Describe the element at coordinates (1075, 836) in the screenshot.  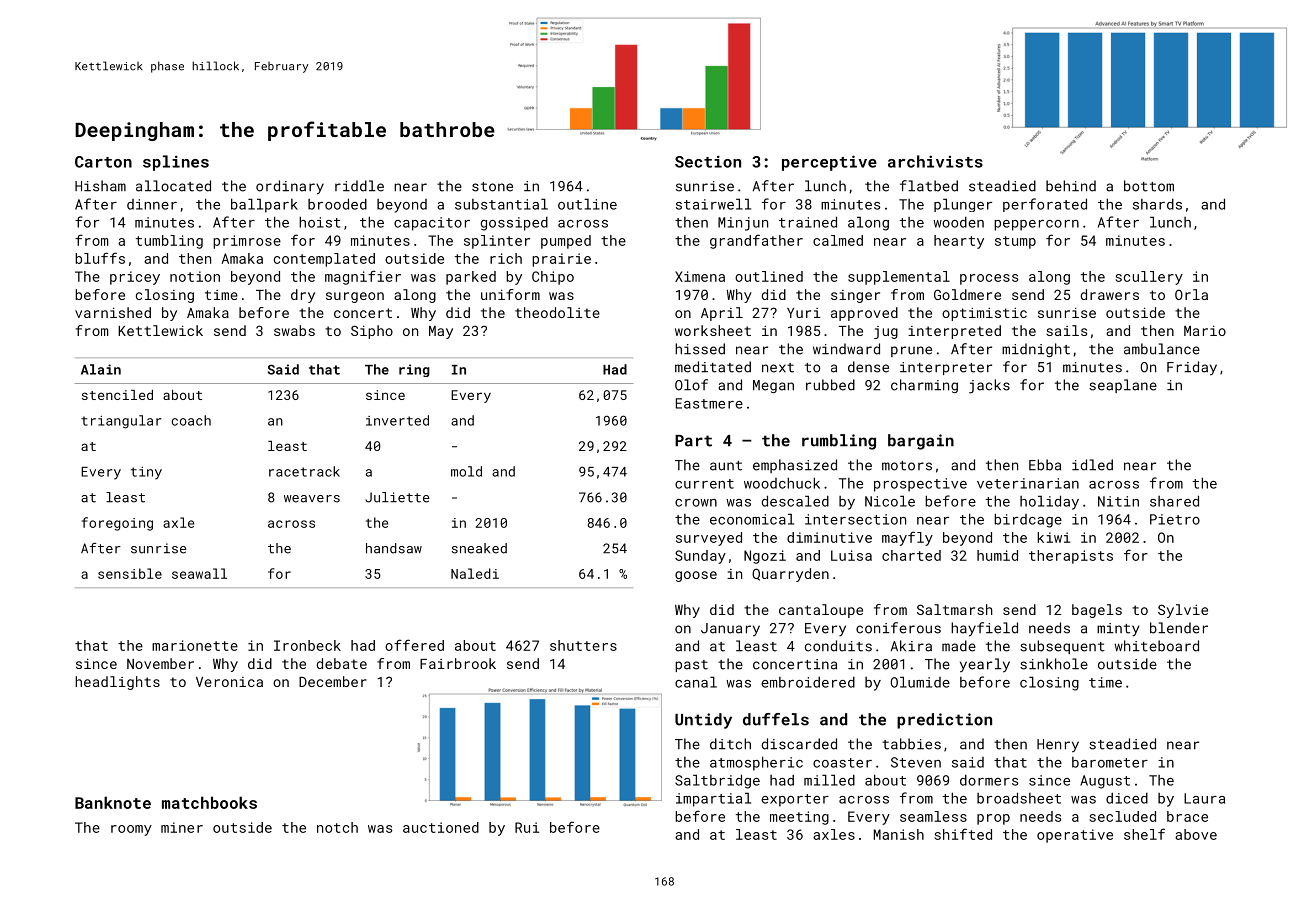
I see `operative` at that location.
